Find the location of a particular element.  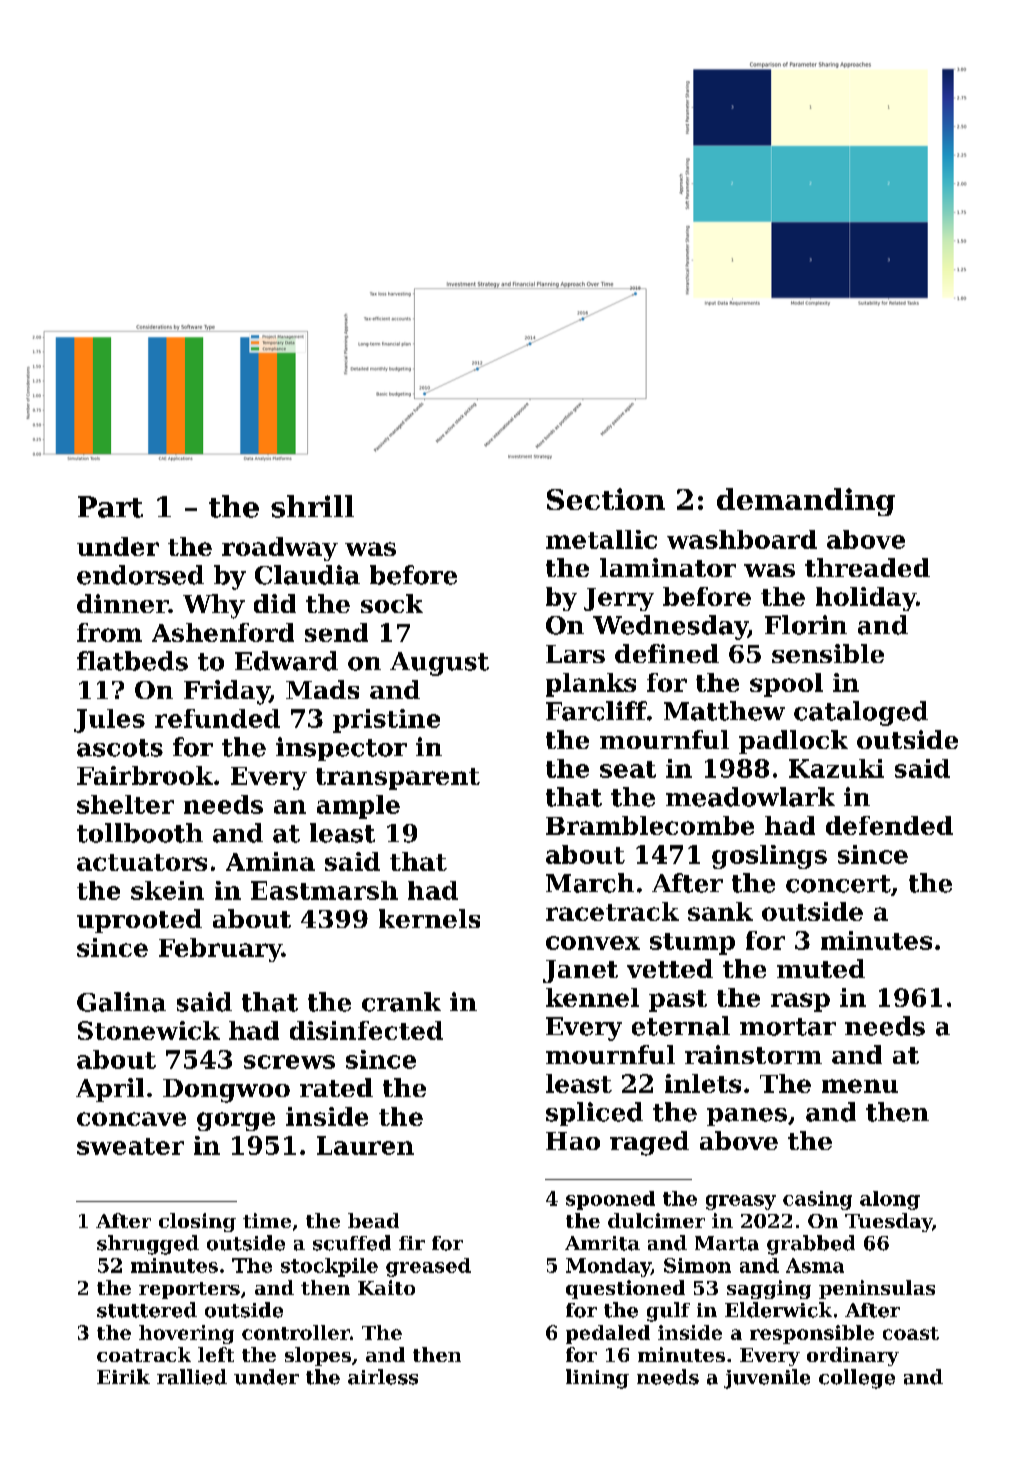

Section is located at coordinates (606, 499).
